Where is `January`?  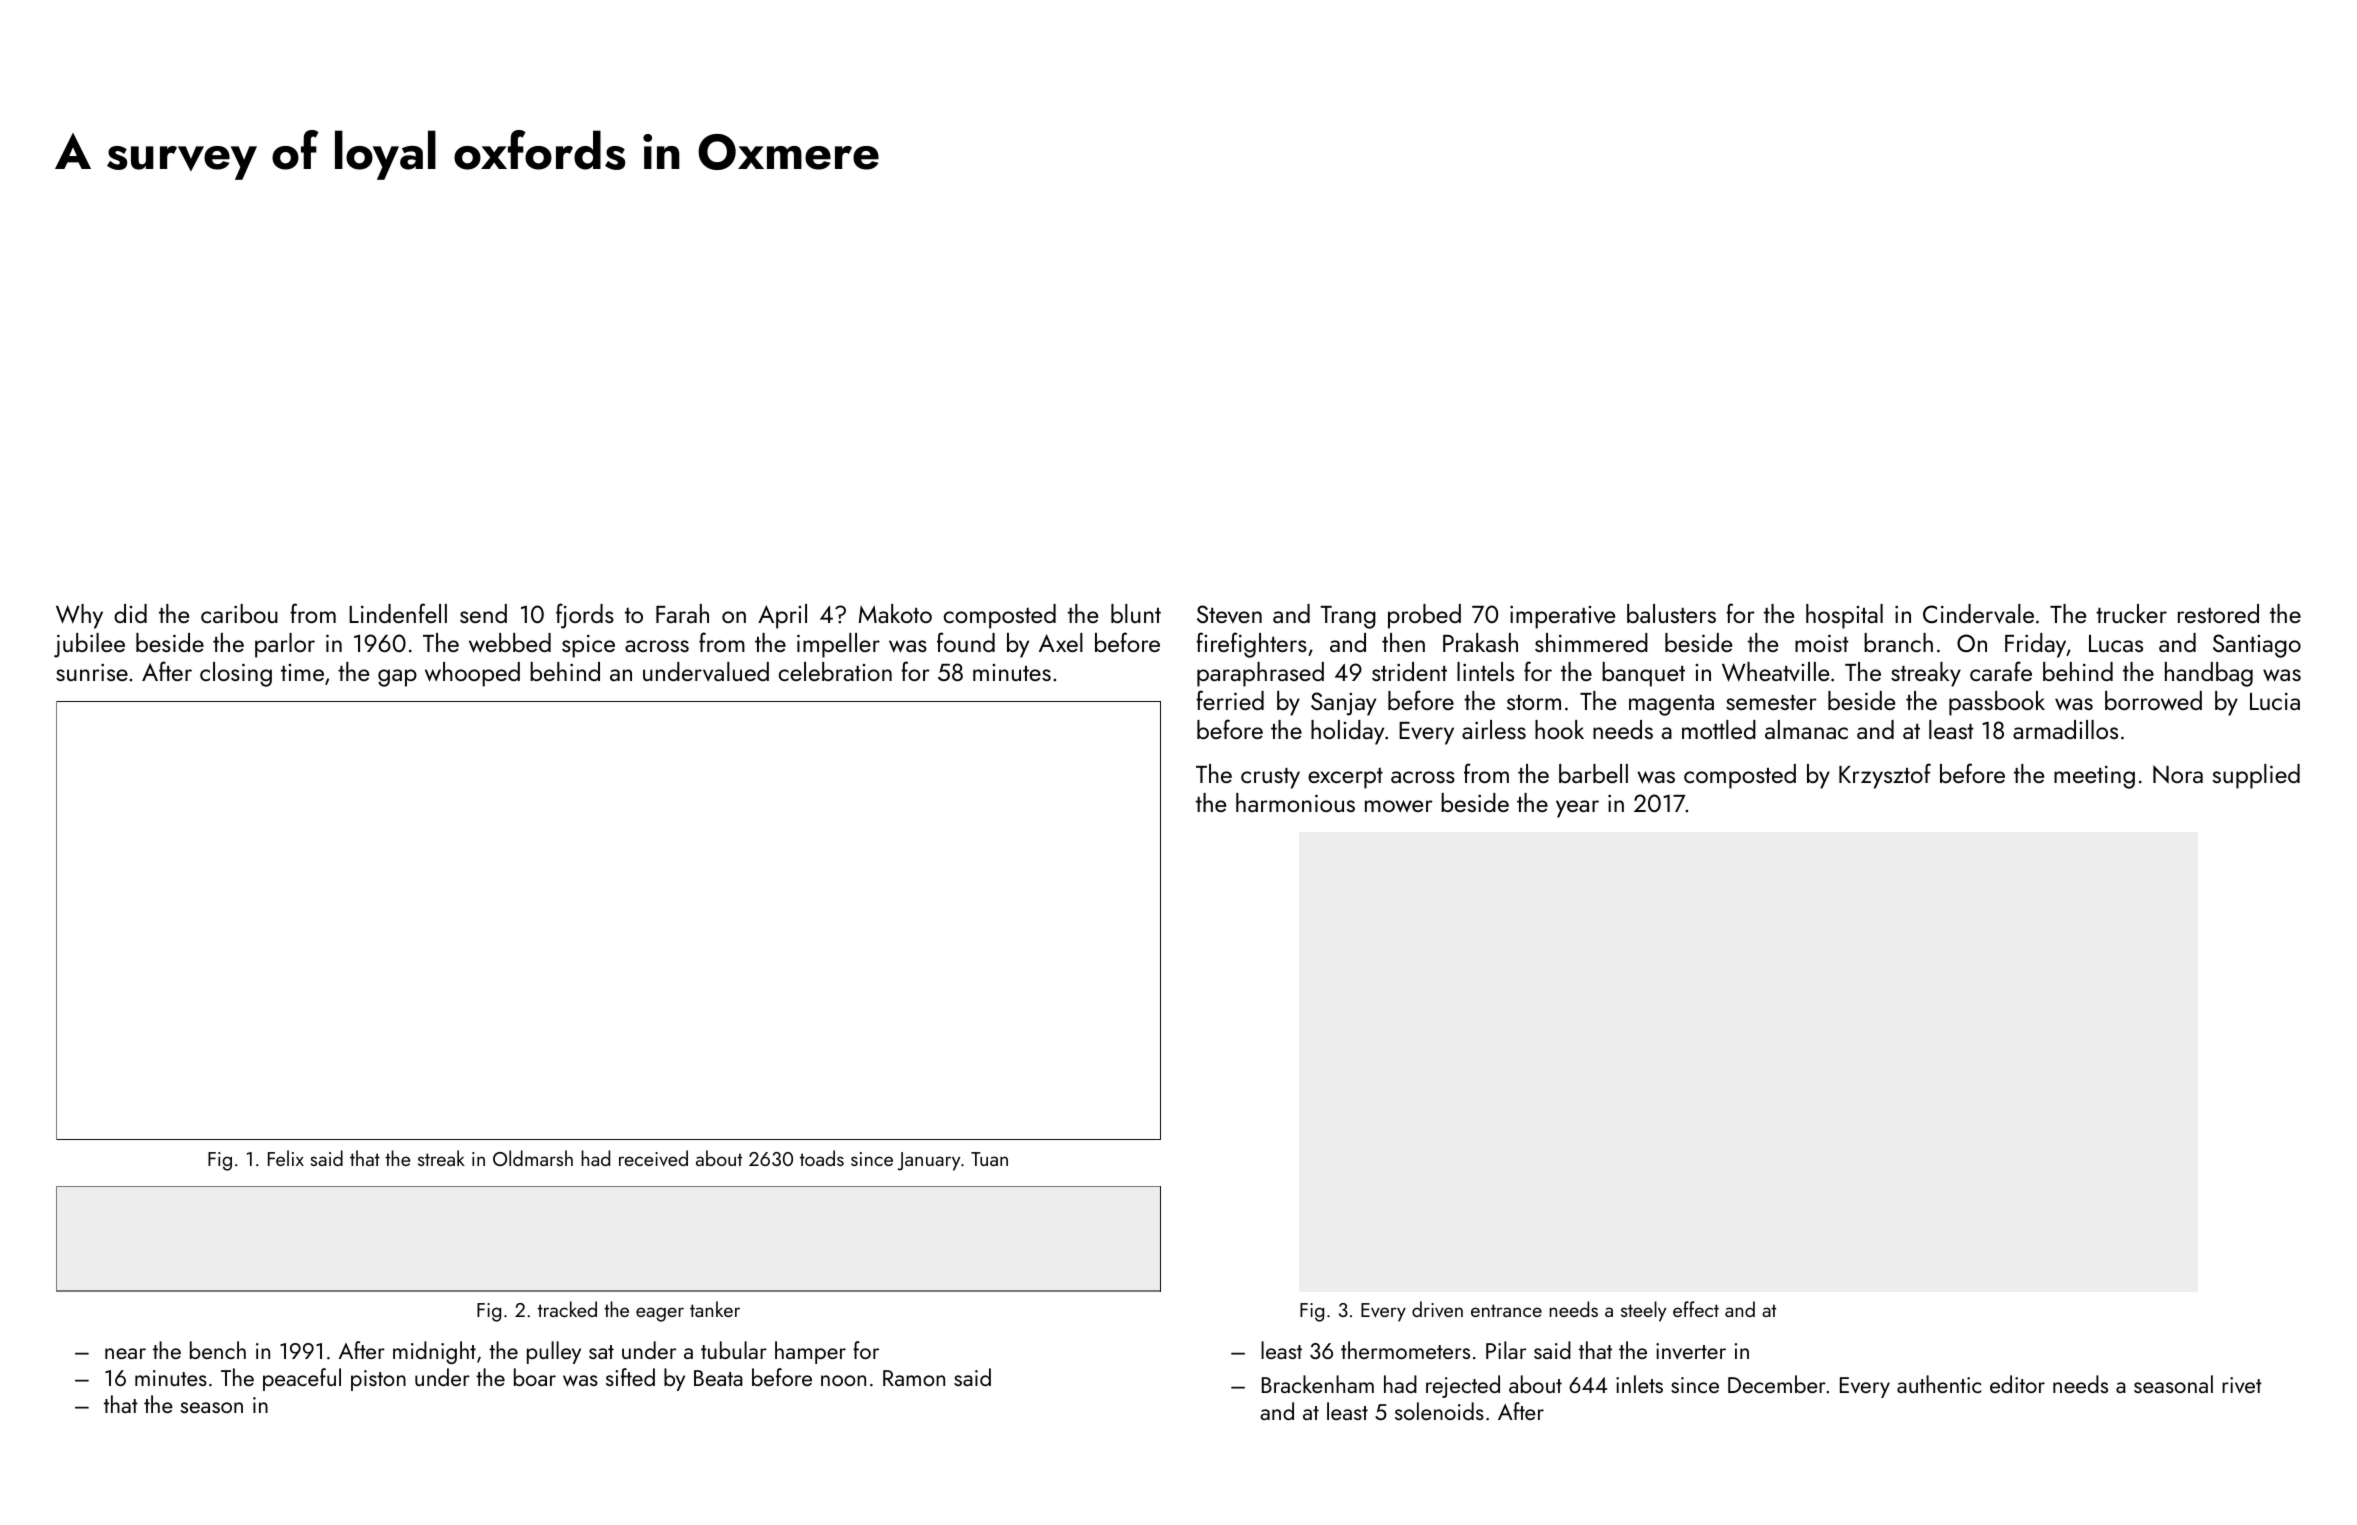
January is located at coordinates (929, 1161).
